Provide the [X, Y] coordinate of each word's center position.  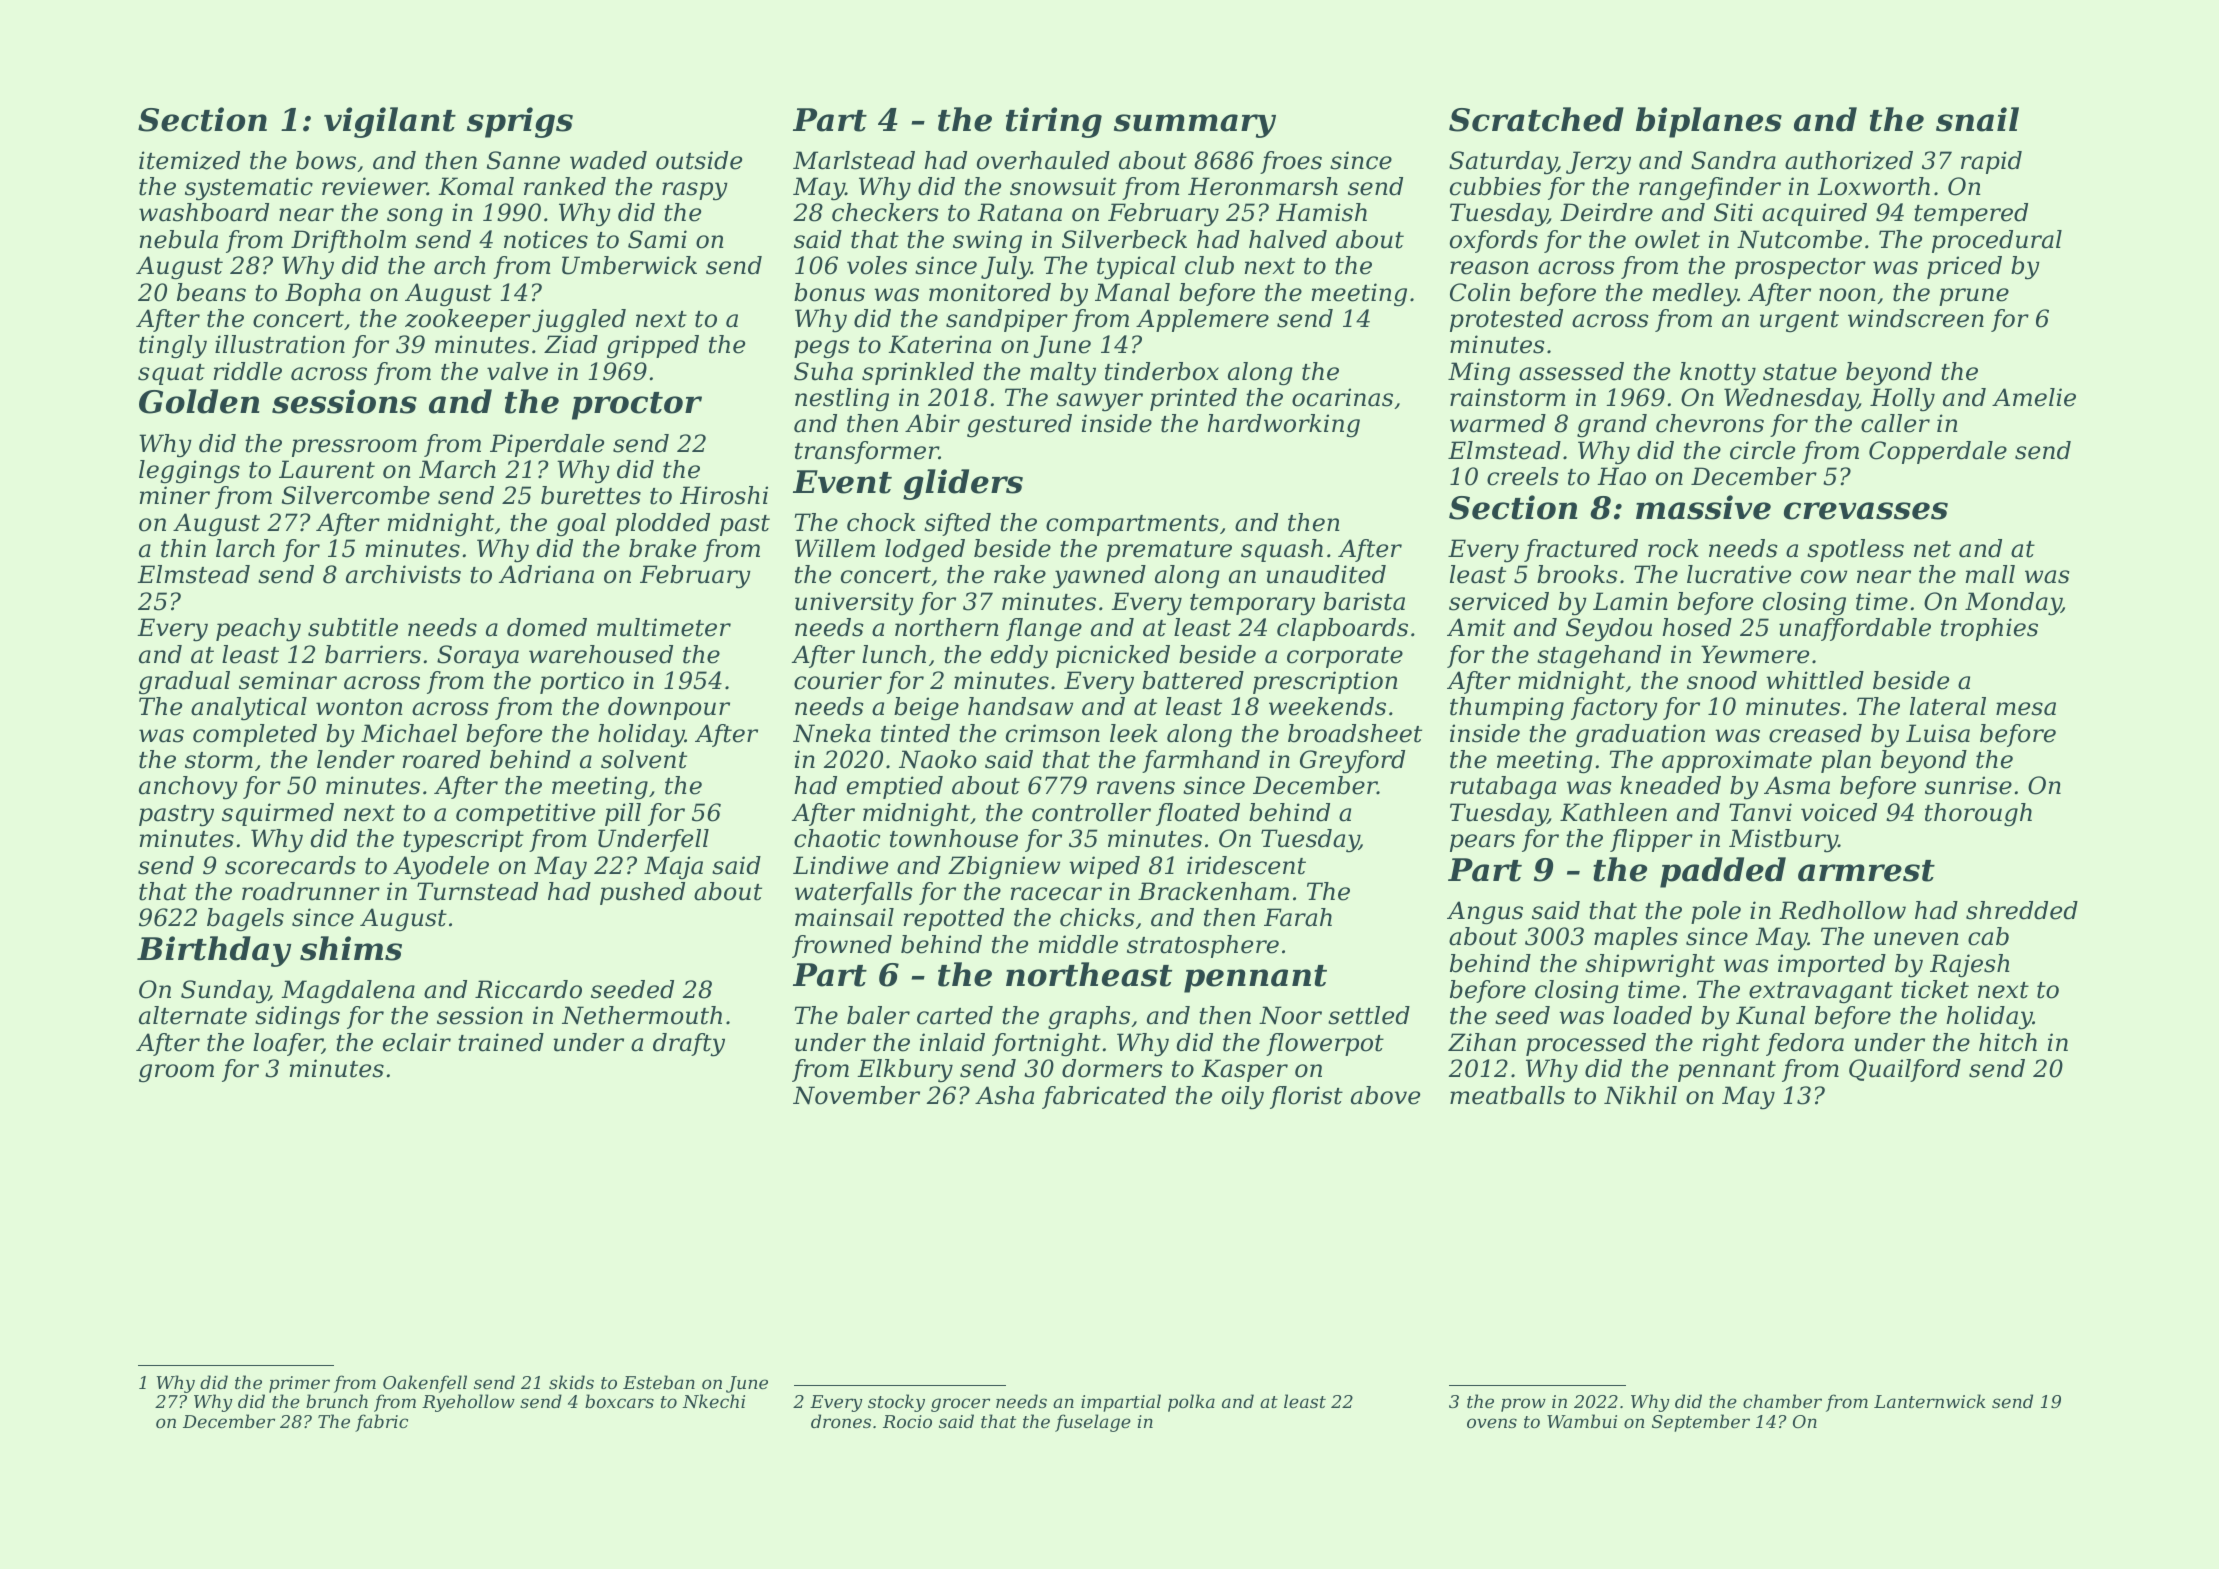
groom [176, 1073]
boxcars [619, 1401]
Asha [1004, 1095]
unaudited [1326, 574]
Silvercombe [356, 495]
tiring [1054, 122]
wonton [359, 707]
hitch [2008, 1042]
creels [1522, 476]
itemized [189, 160]
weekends [1327, 706]
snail [1977, 119]
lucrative [1739, 574]
